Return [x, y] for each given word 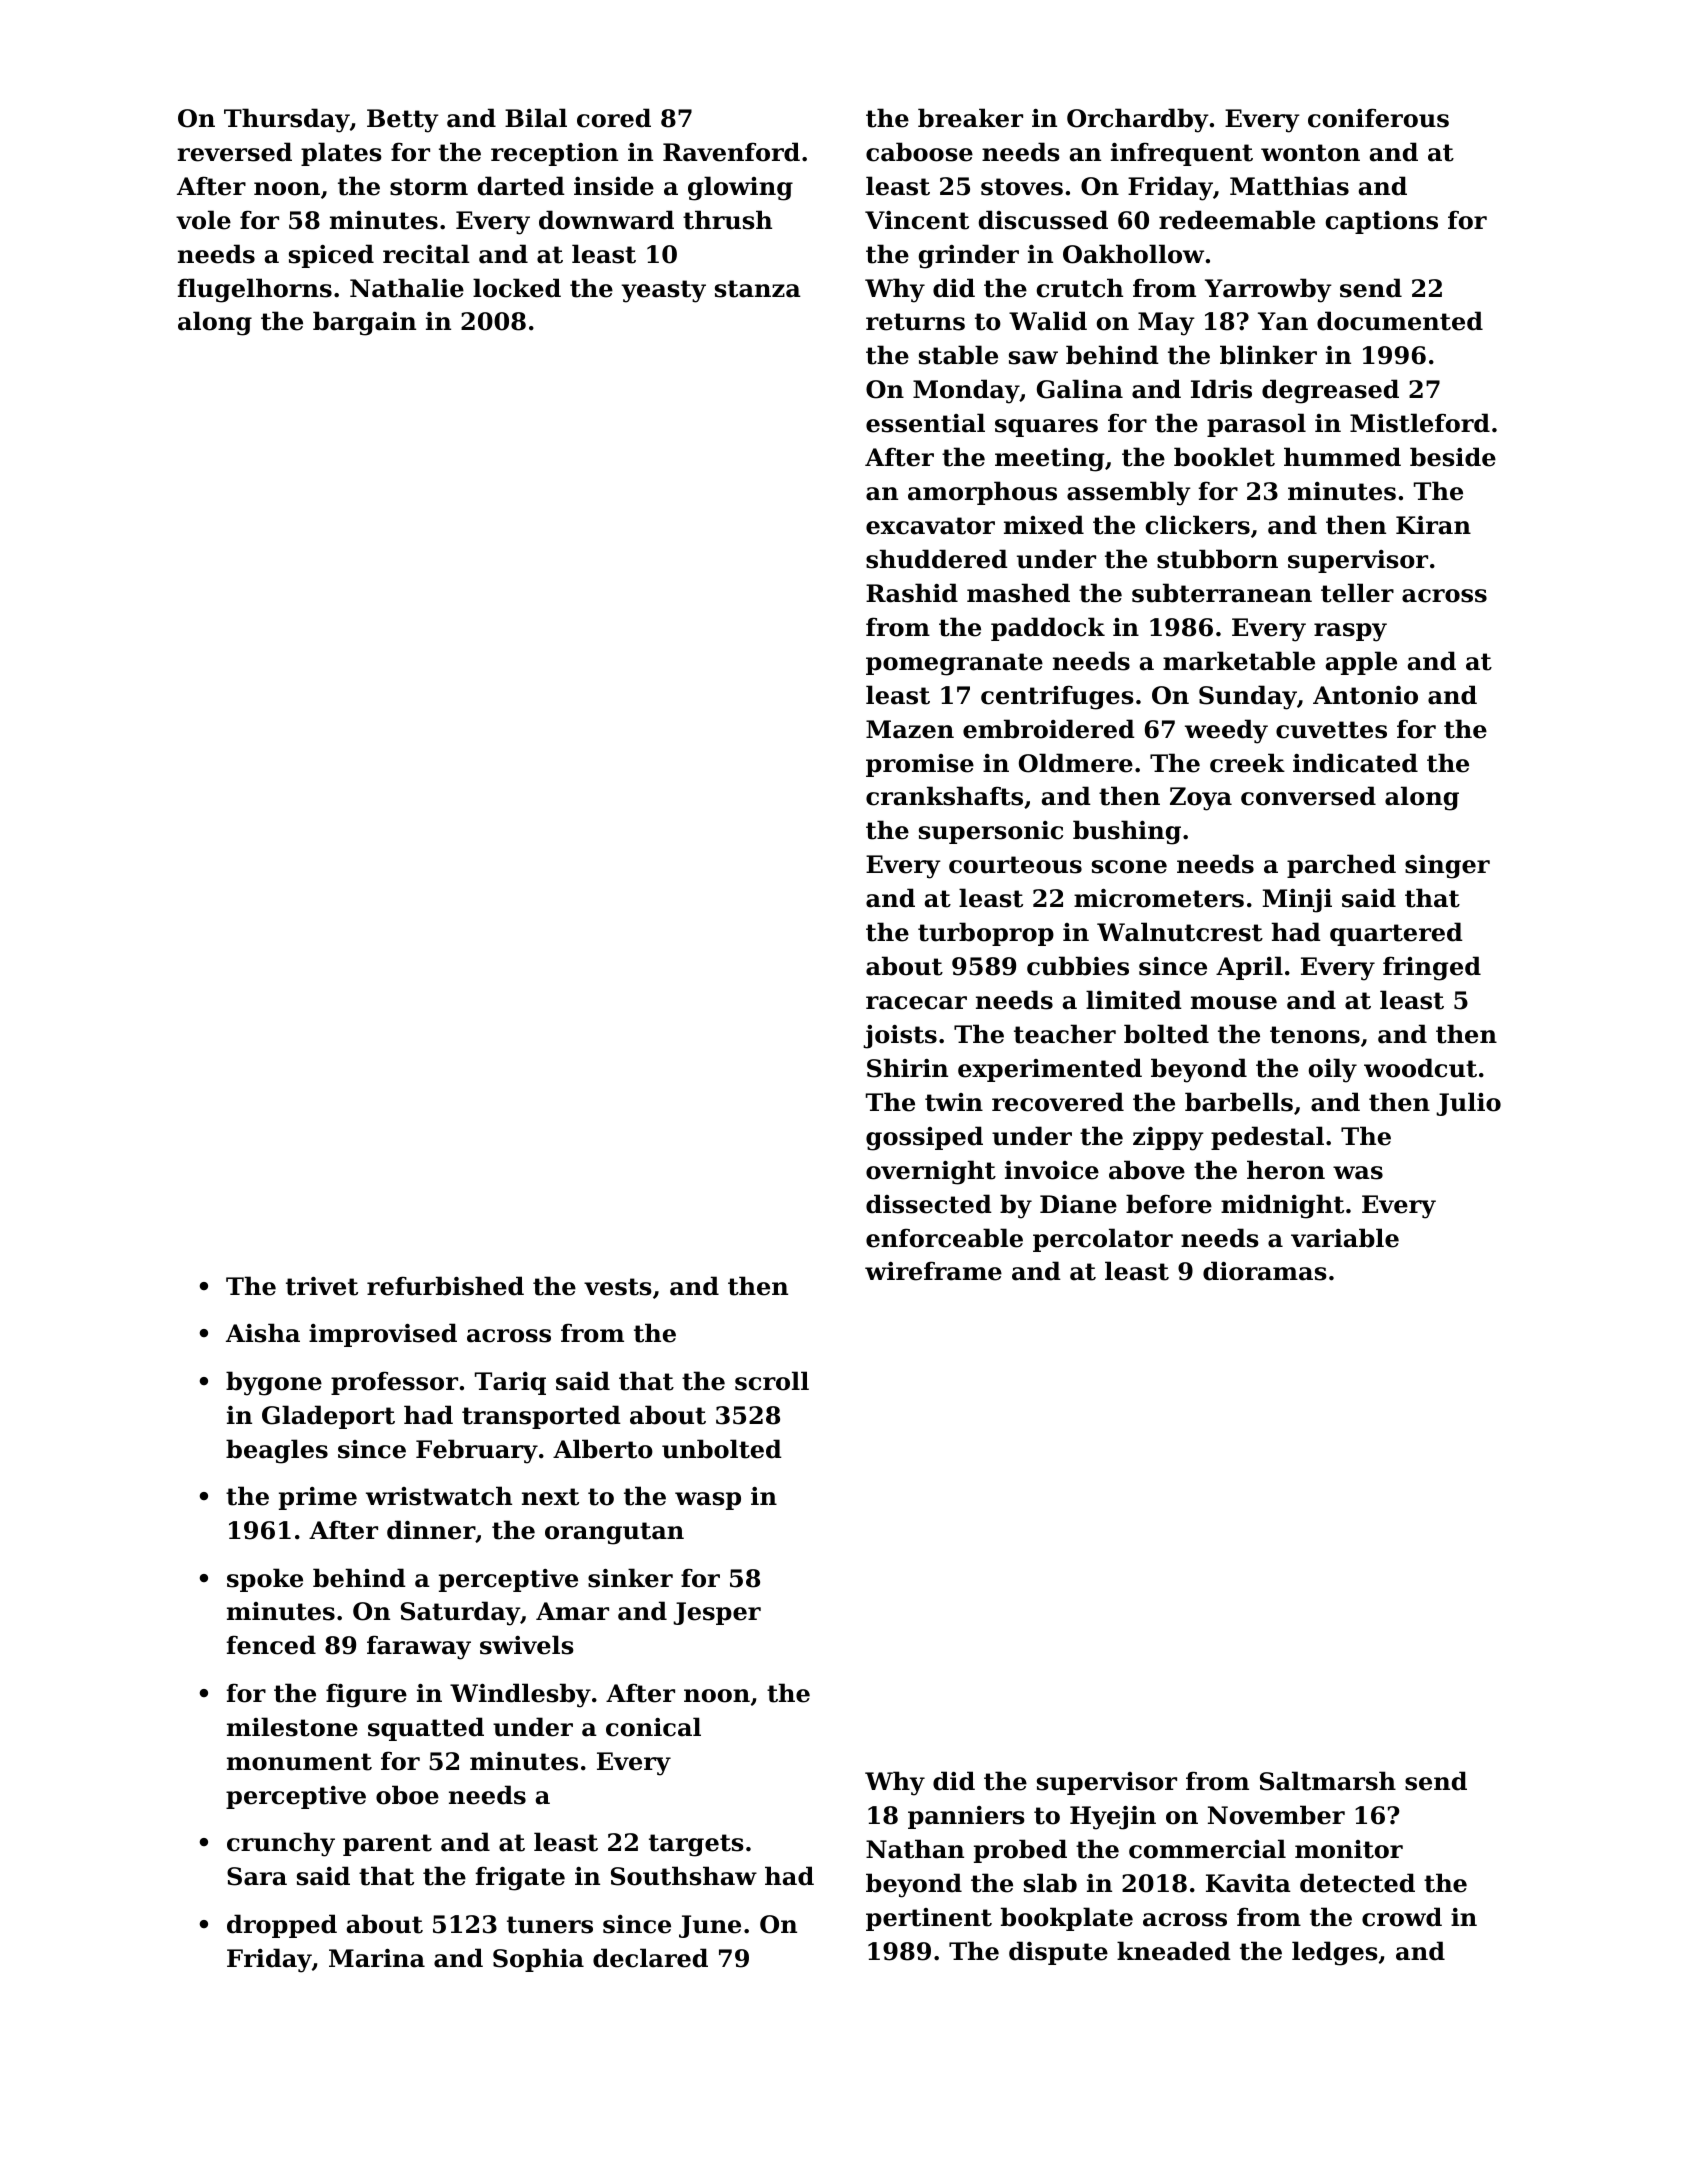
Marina [377, 1958]
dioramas [1265, 1271]
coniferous [1378, 118]
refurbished [445, 1286]
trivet [322, 1286]
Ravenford [731, 152]
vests [618, 1287]
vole [203, 220]
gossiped [924, 1138]
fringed [1432, 968]
